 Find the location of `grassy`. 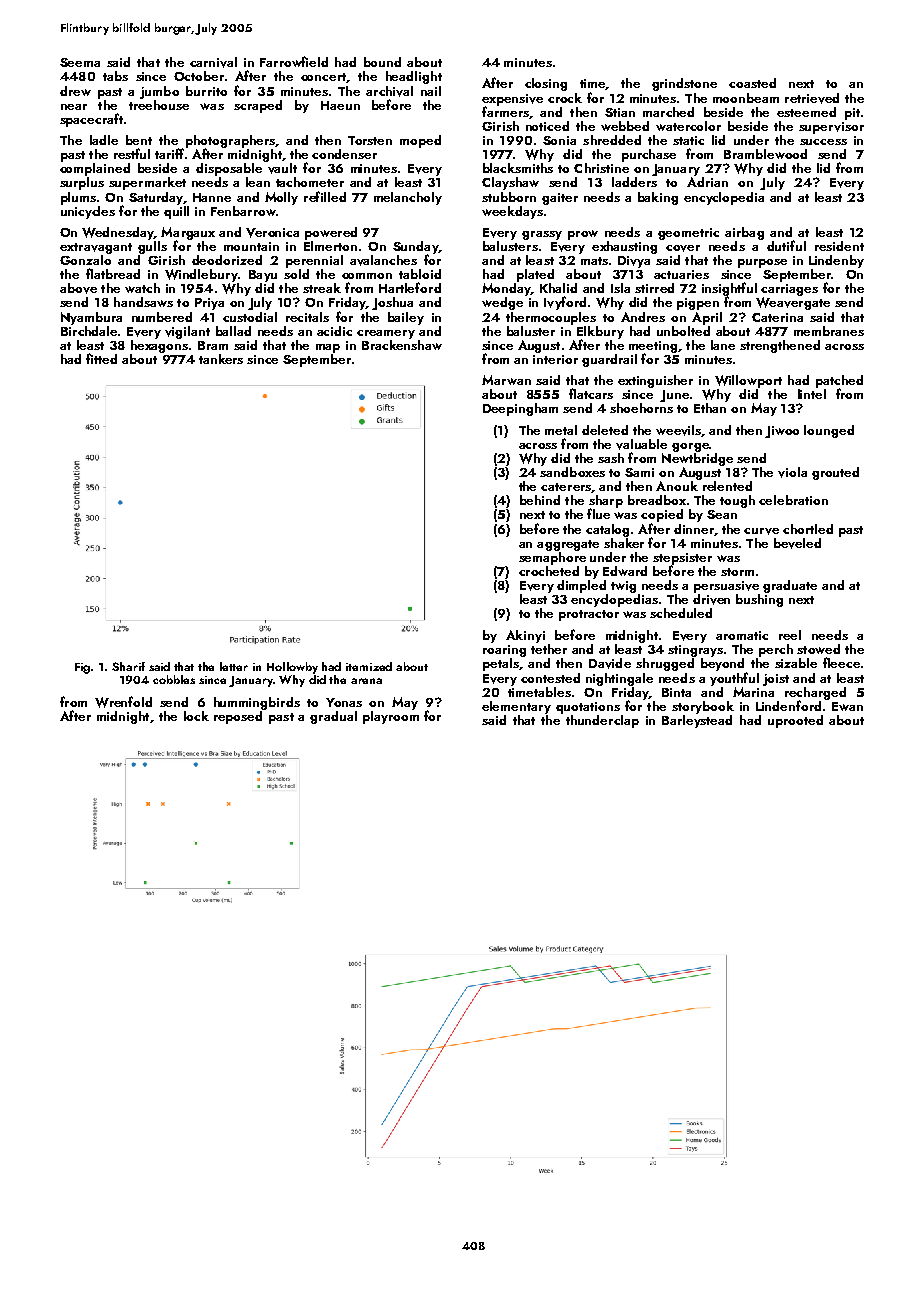

grassy is located at coordinates (542, 235).
